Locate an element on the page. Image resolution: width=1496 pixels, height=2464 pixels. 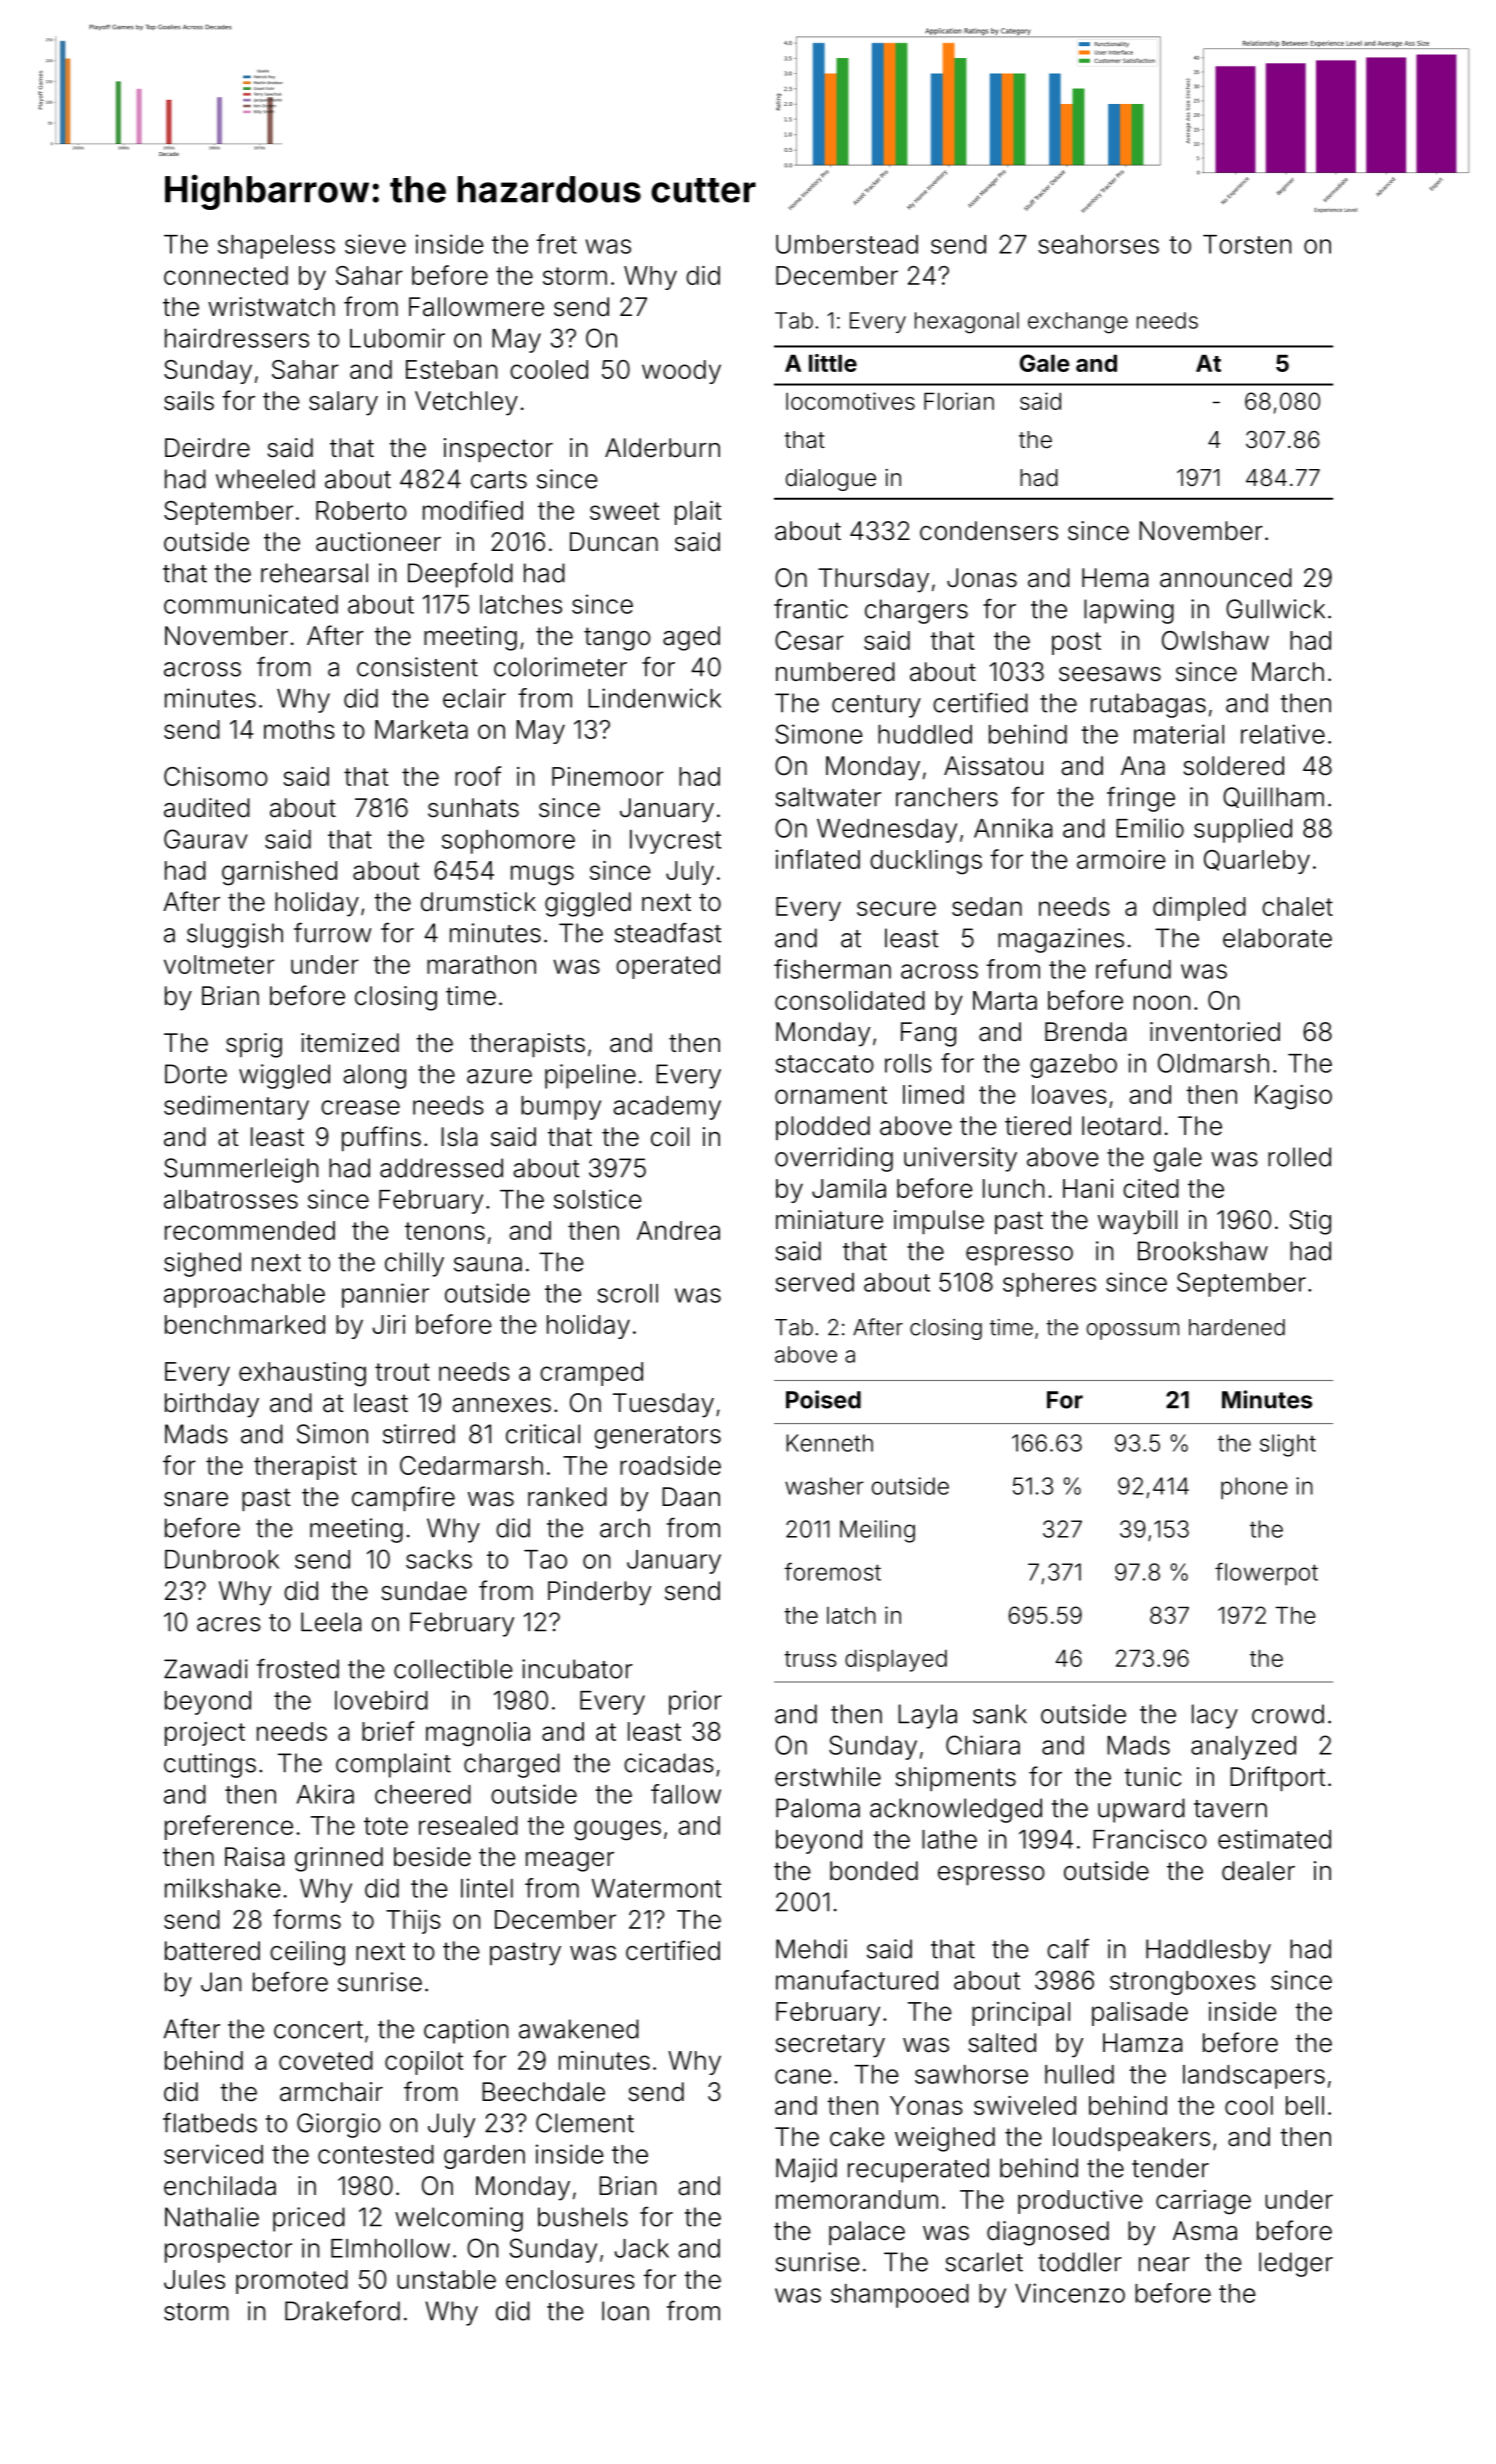
Gaurav is located at coordinates (206, 839).
